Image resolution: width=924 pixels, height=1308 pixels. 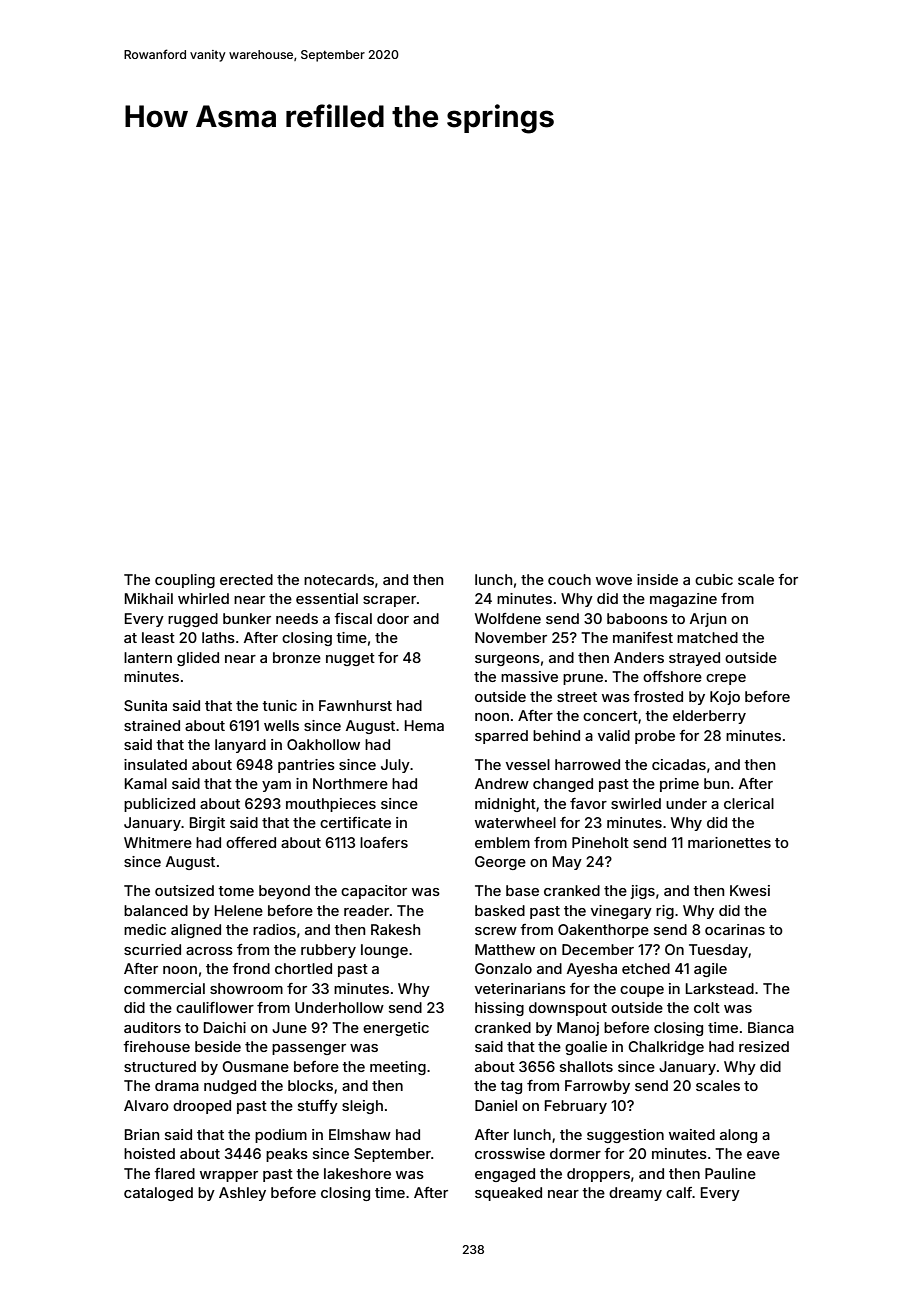 What do you see at coordinates (735, 929) in the screenshot?
I see `ocarinas` at bounding box center [735, 929].
